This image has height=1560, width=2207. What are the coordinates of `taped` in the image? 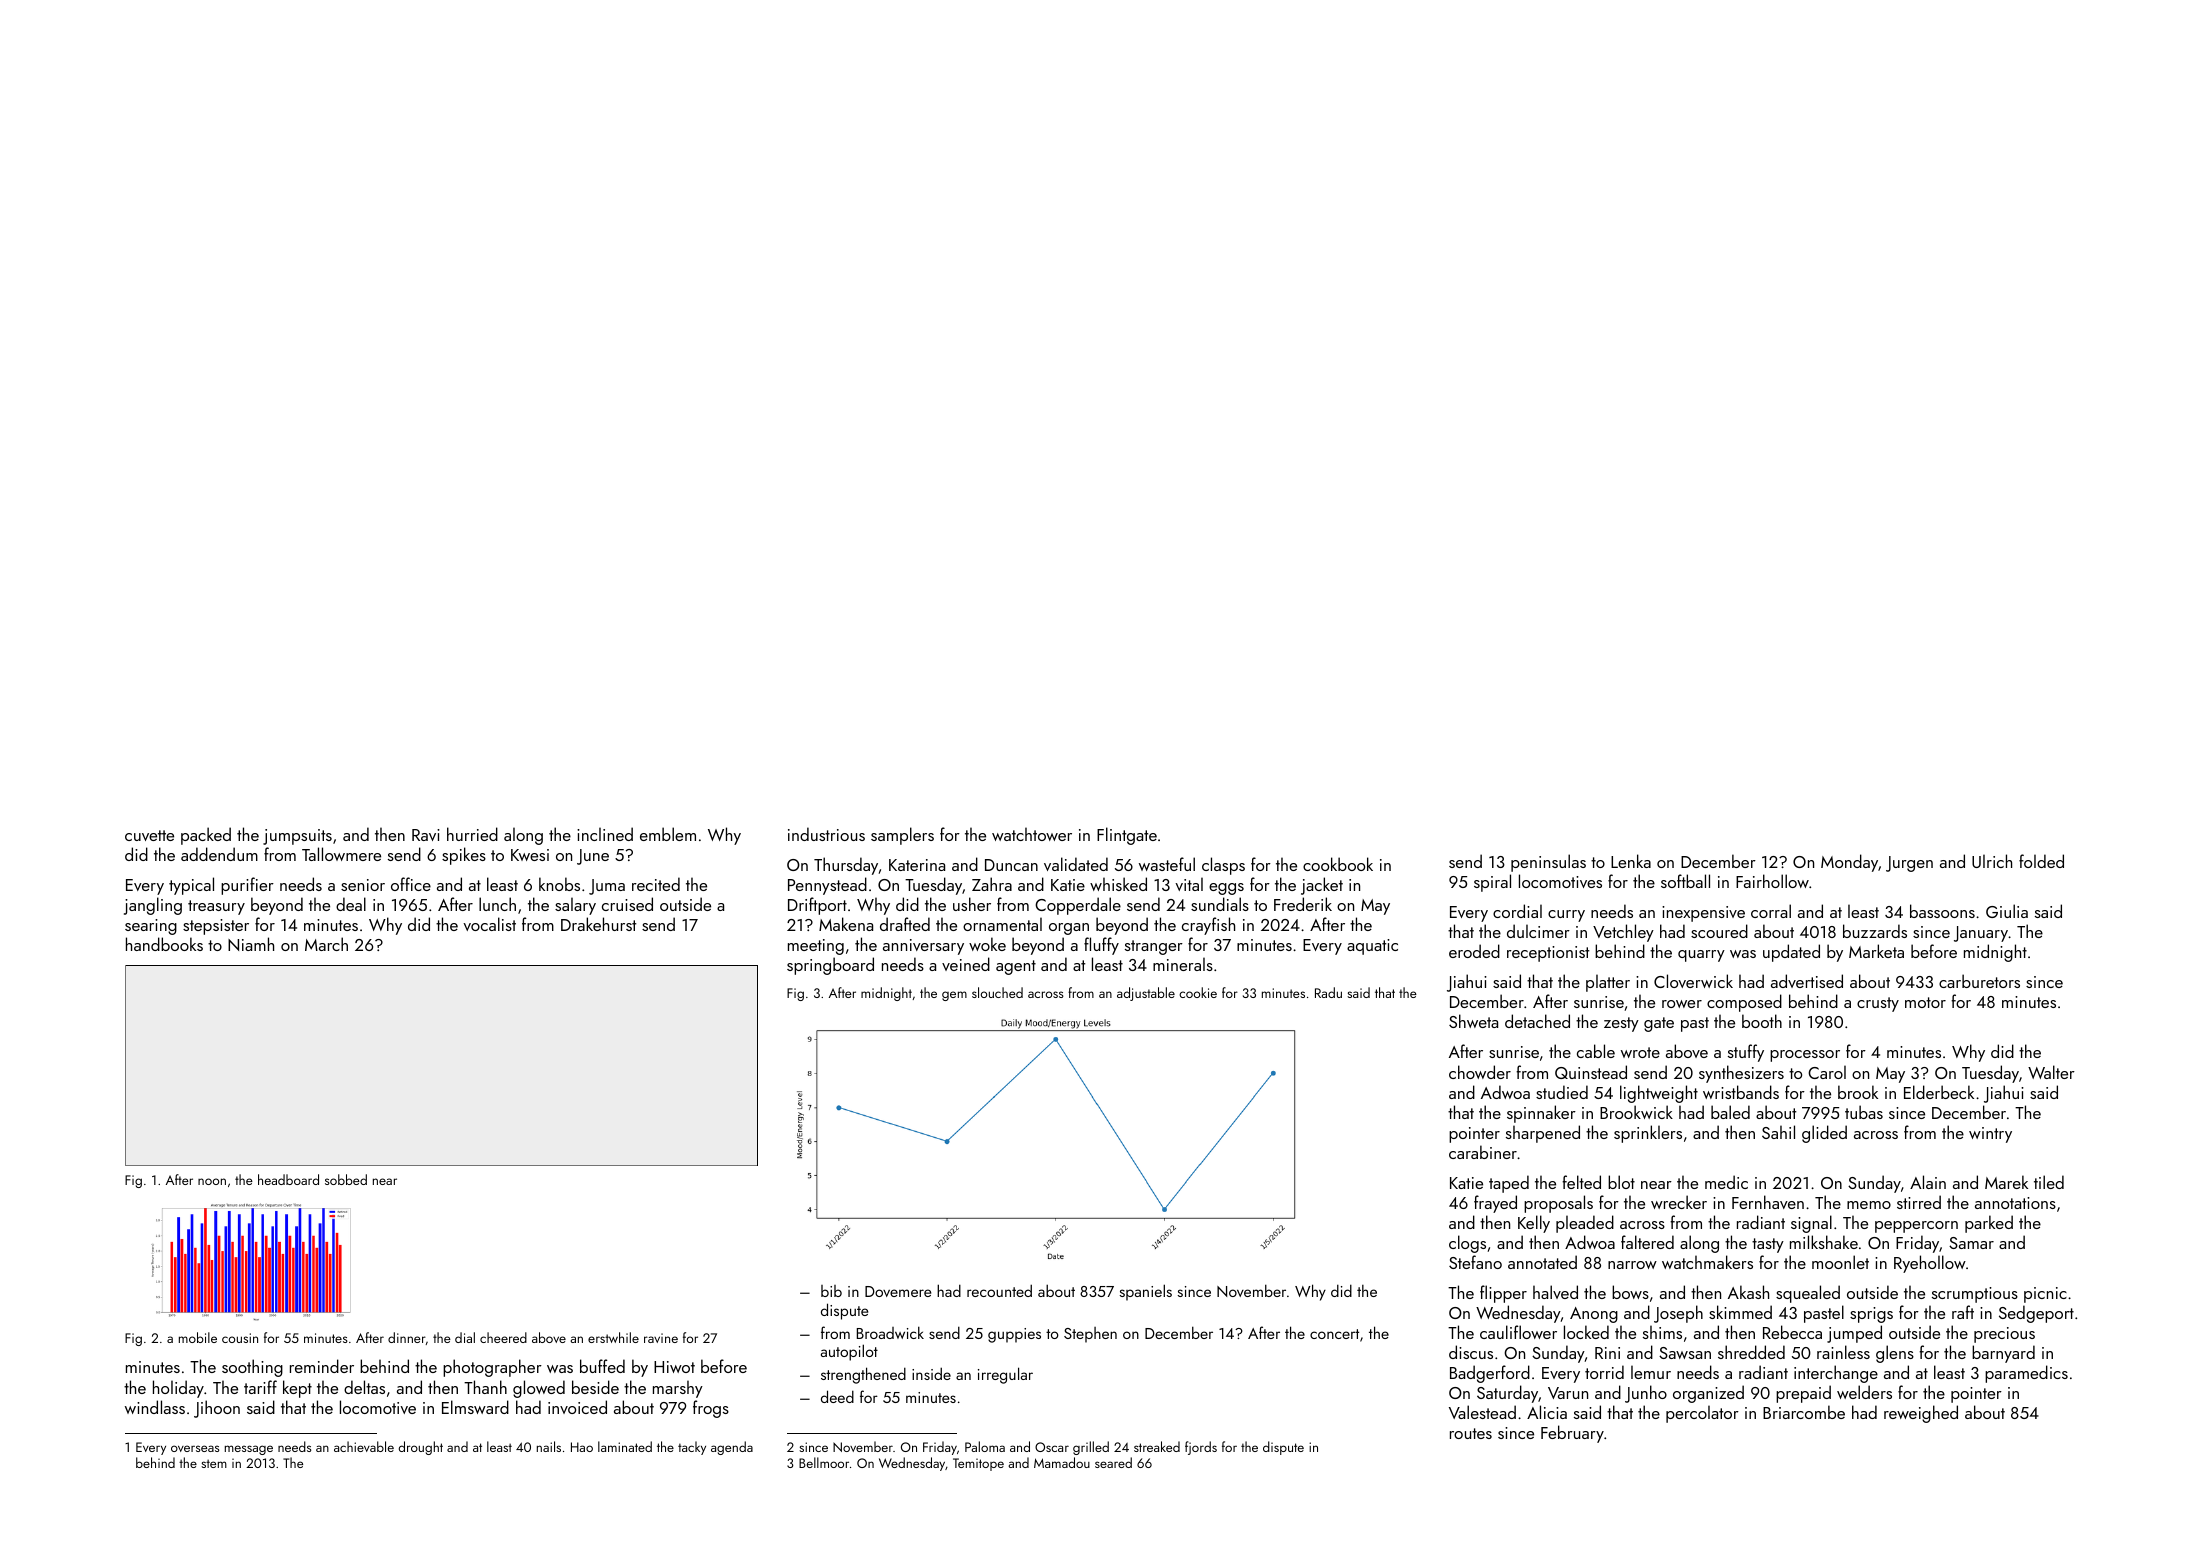 It's located at (1509, 1184).
